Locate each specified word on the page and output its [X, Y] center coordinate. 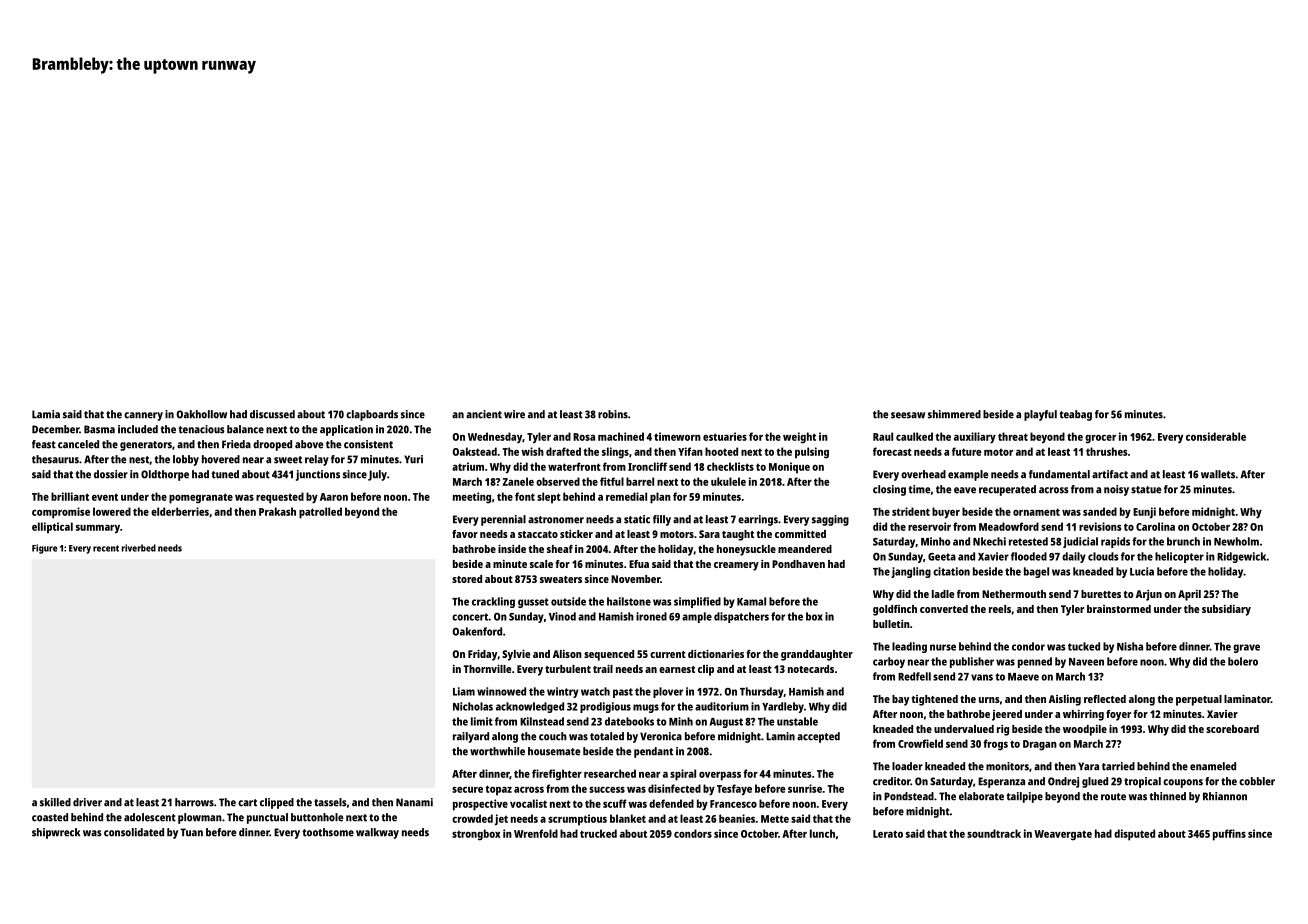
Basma [99, 429]
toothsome [328, 832]
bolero [1243, 661]
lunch [822, 833]
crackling [493, 602]
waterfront [574, 466]
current [668, 654]
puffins [1229, 835]
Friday [482, 655]
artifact [1110, 474]
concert [470, 617]
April [1189, 595]
